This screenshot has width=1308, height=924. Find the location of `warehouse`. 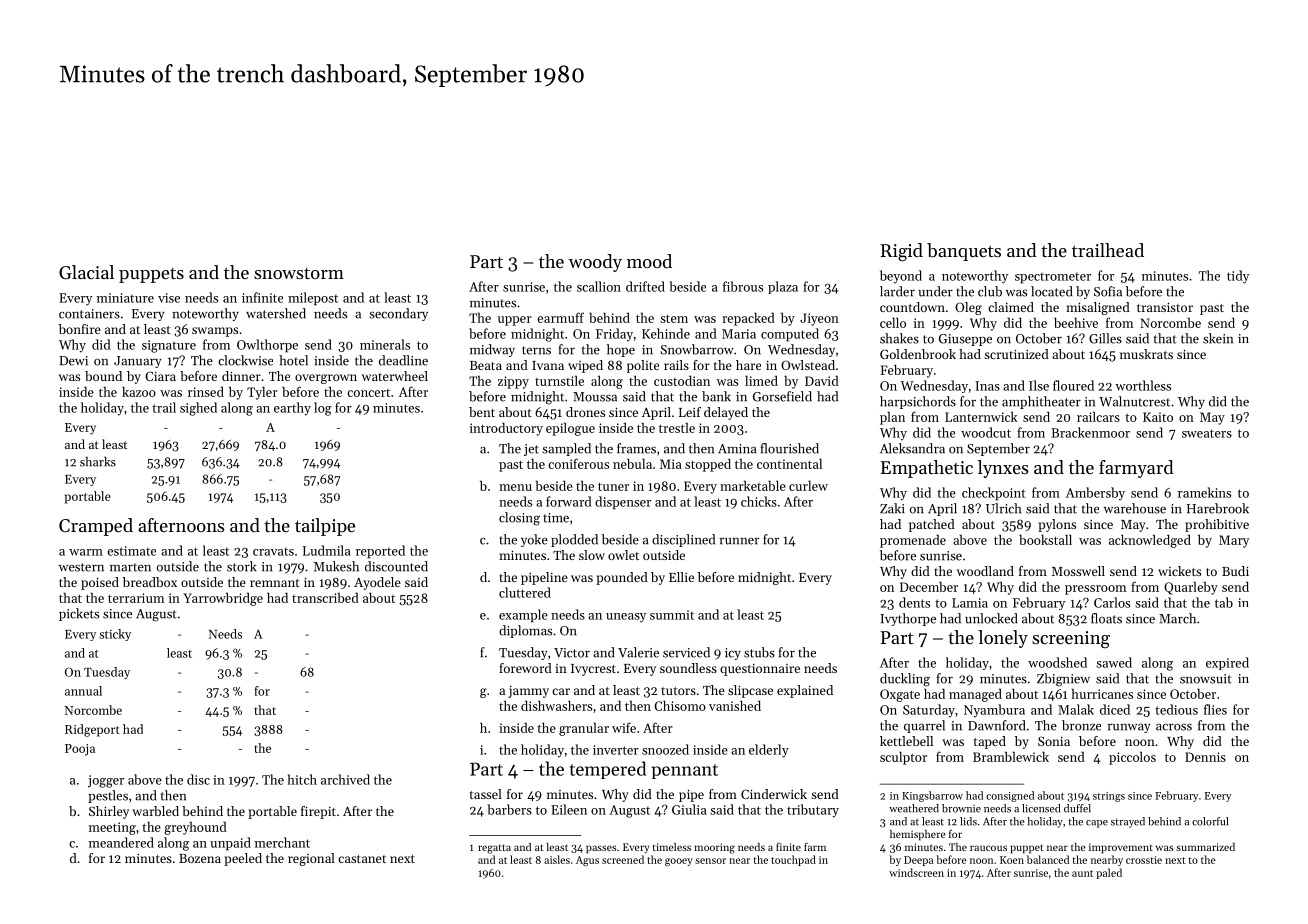

warehouse is located at coordinates (1135, 508).
